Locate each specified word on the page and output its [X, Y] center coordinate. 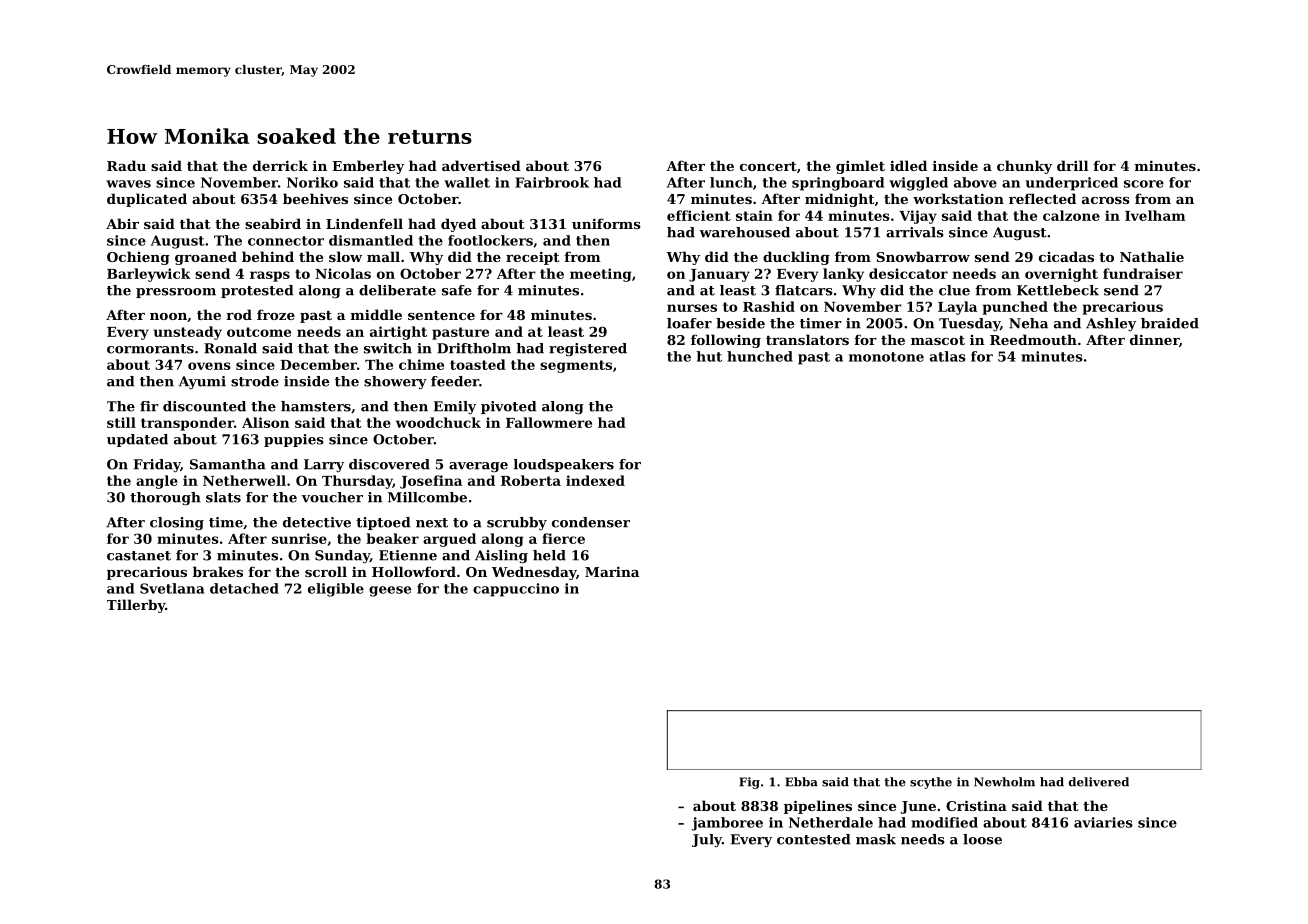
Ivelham [1155, 215]
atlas [948, 356]
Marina [612, 572]
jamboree [727, 824]
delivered [1099, 782]
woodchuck [438, 422]
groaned [206, 258]
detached [244, 588]
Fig [749, 783]
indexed [595, 480]
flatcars [804, 290]
